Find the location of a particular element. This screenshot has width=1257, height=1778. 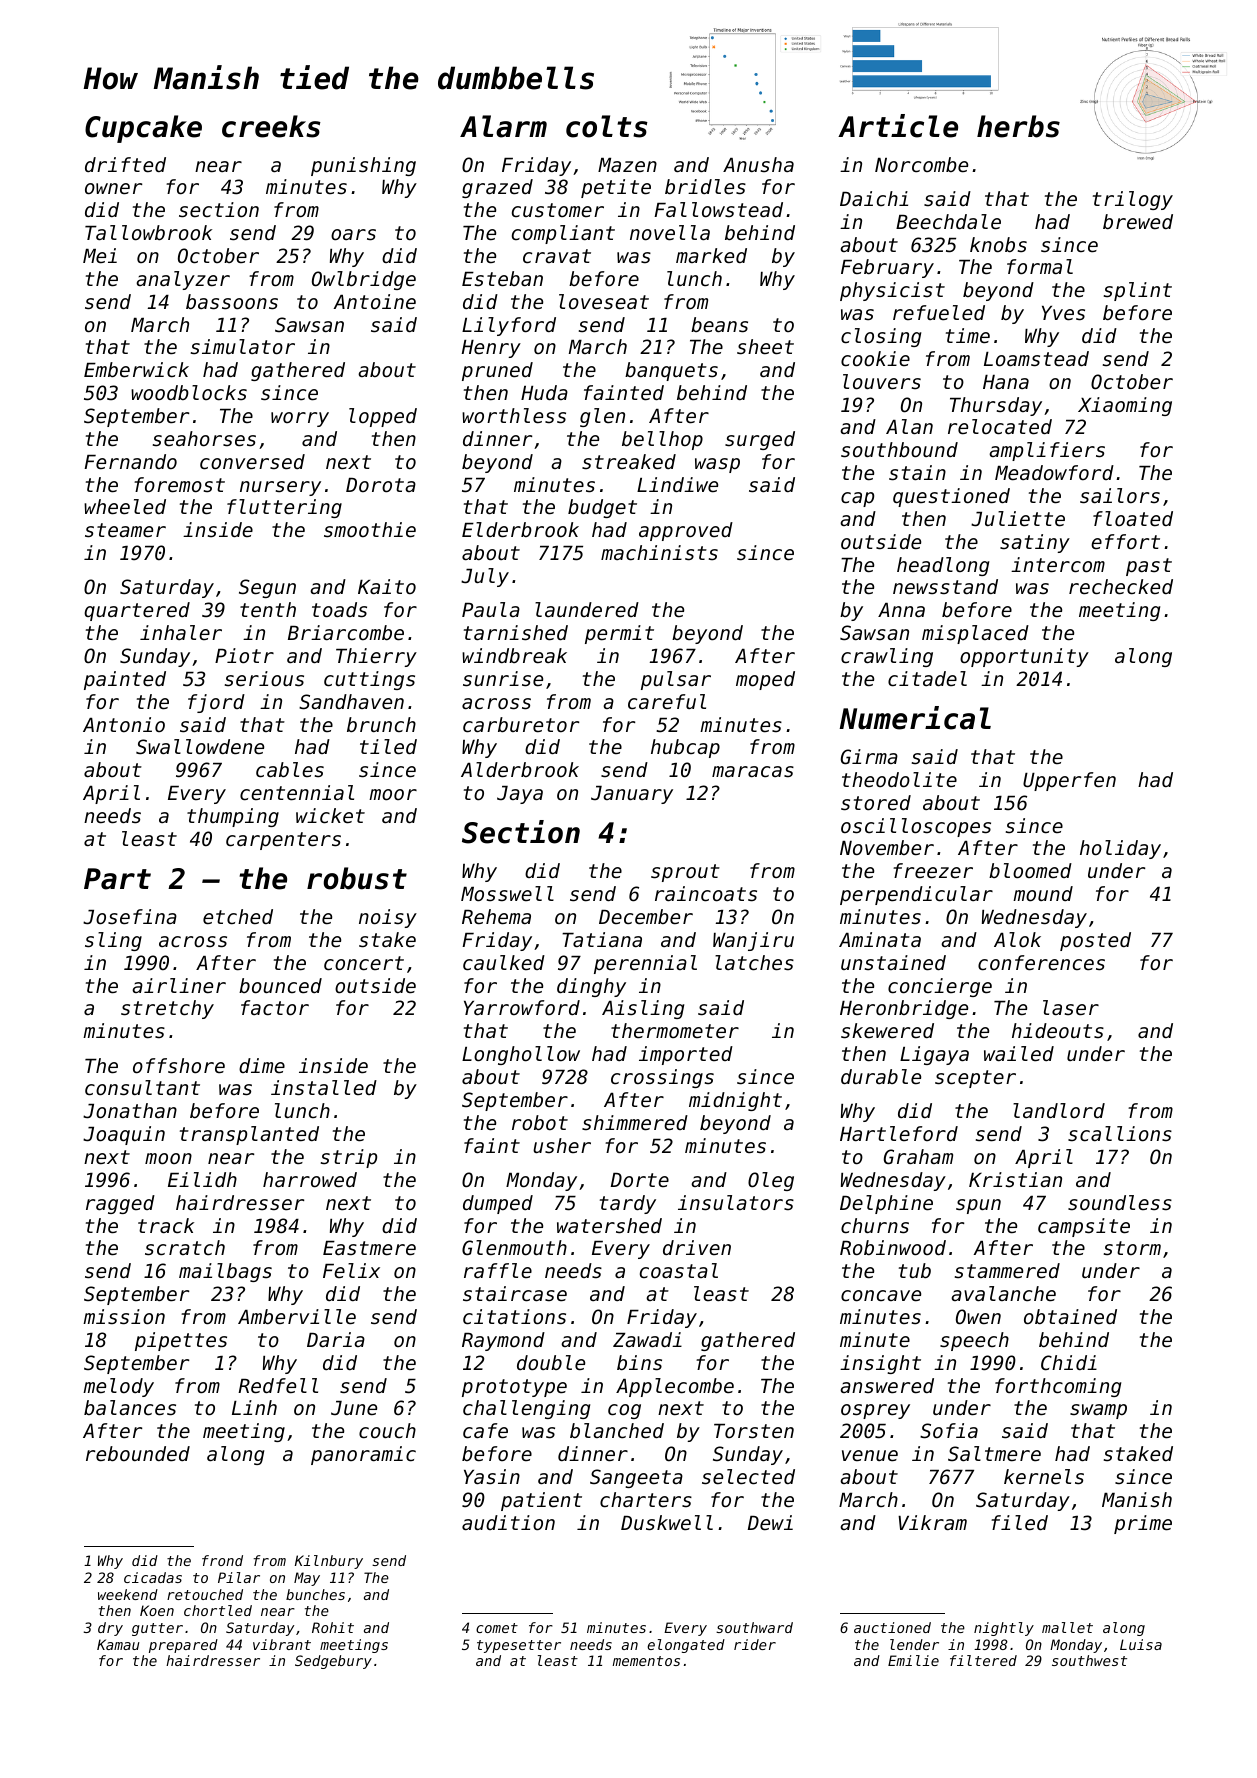

opportunity is located at coordinates (1024, 657).
